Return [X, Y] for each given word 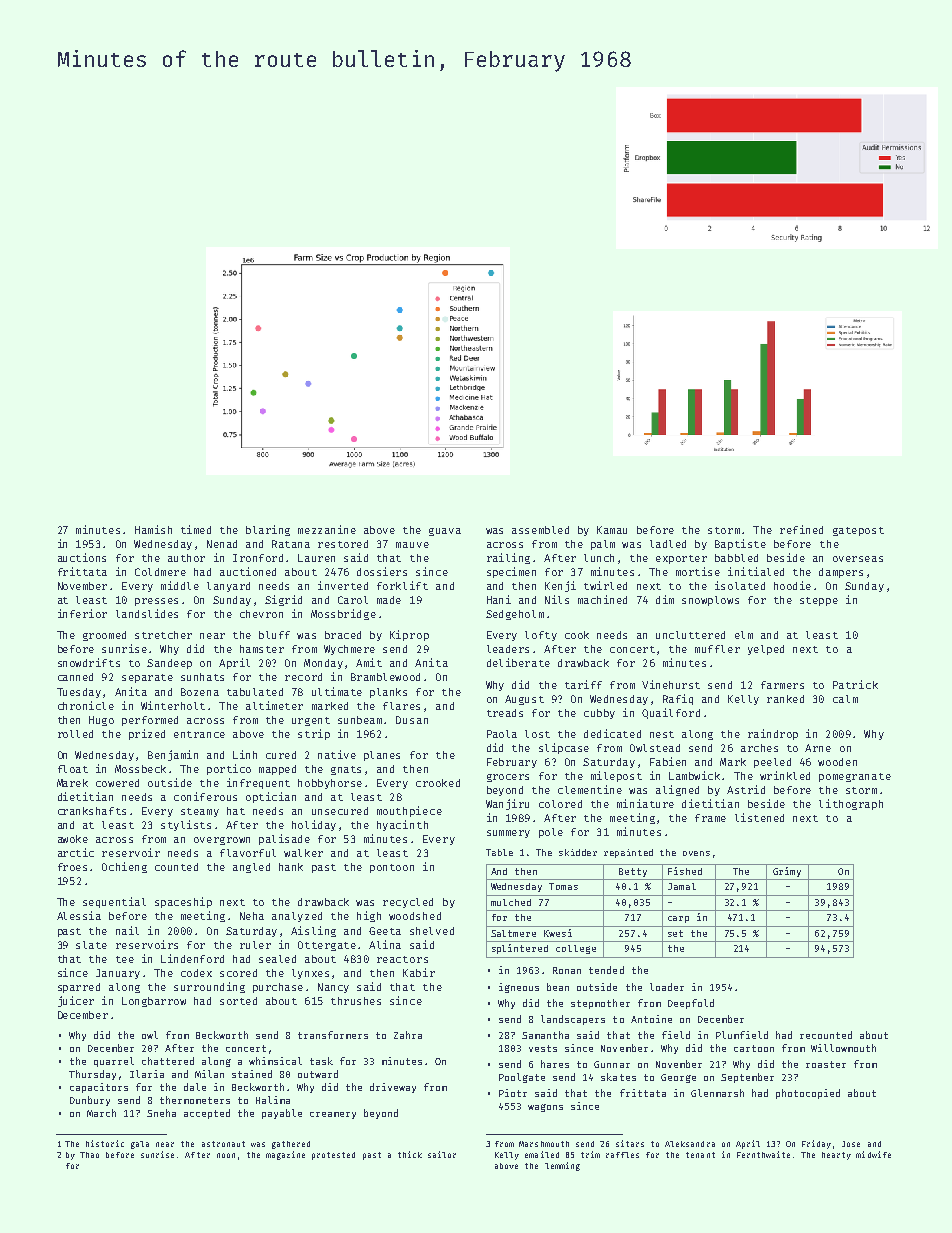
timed [196, 529]
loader [667, 987]
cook [577, 635]
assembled [540, 530]
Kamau [612, 530]
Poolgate [522, 1078]
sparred [79, 988]
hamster [262, 649]
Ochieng [124, 867]
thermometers [195, 1100]
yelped [766, 650]
